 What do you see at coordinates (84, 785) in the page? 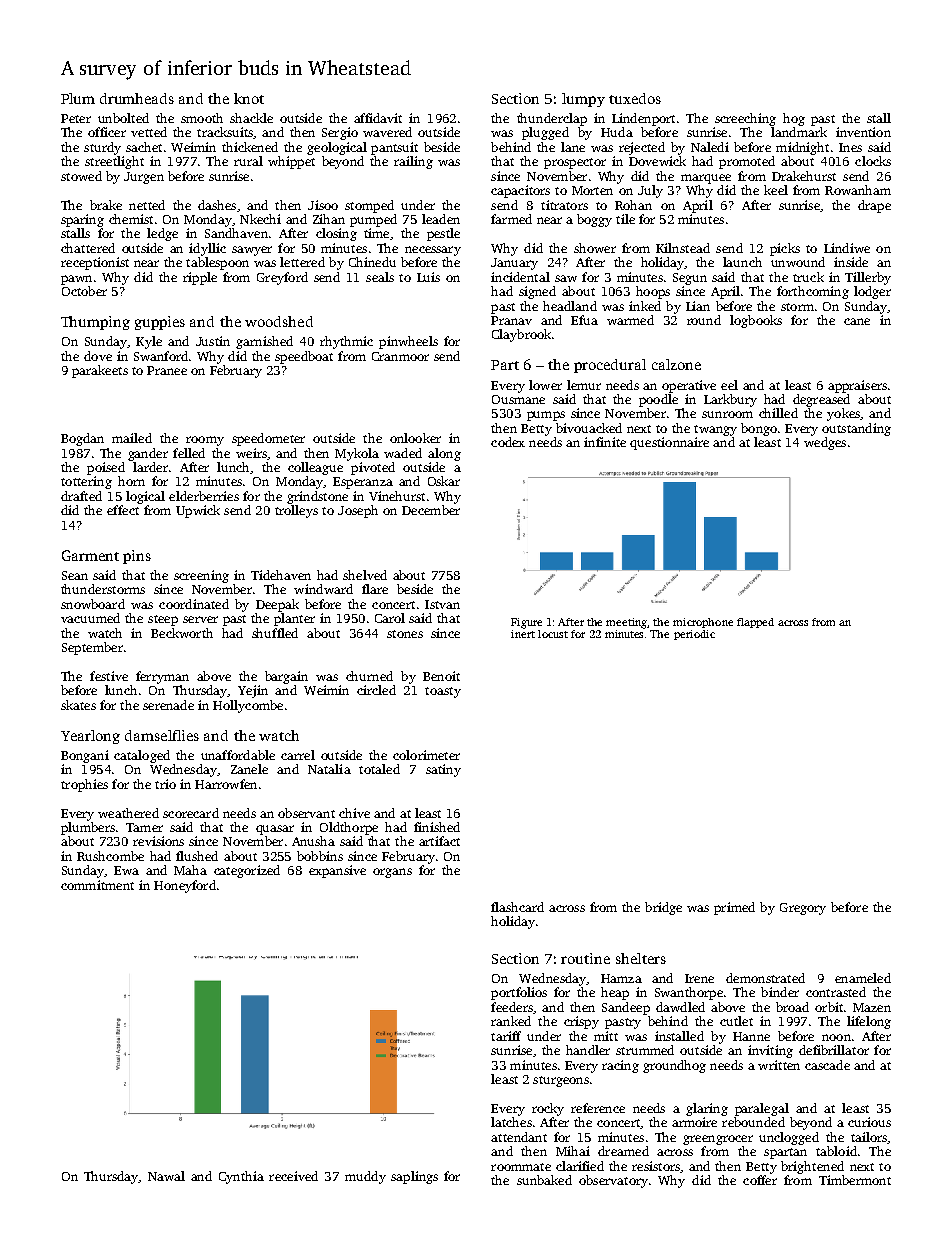
I see `trophies` at bounding box center [84, 785].
